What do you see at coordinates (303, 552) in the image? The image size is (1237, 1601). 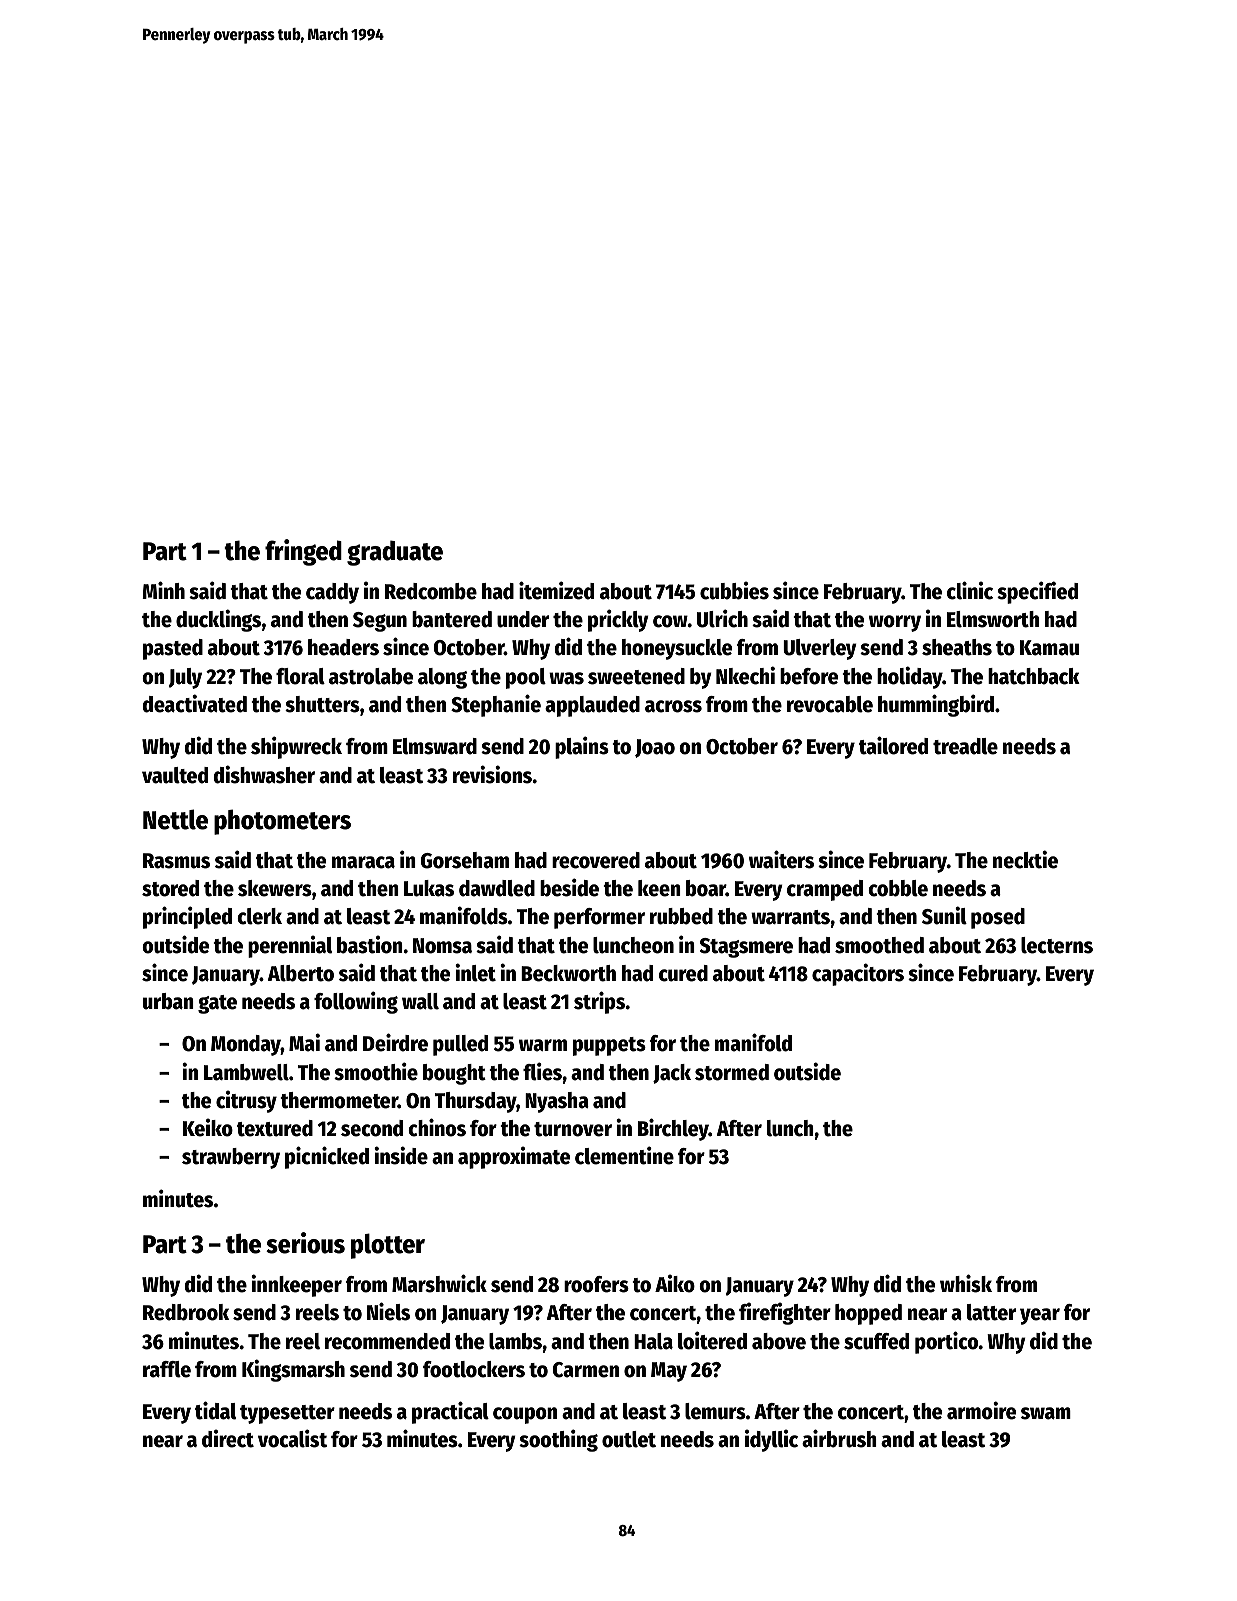 I see `fringed` at bounding box center [303, 552].
